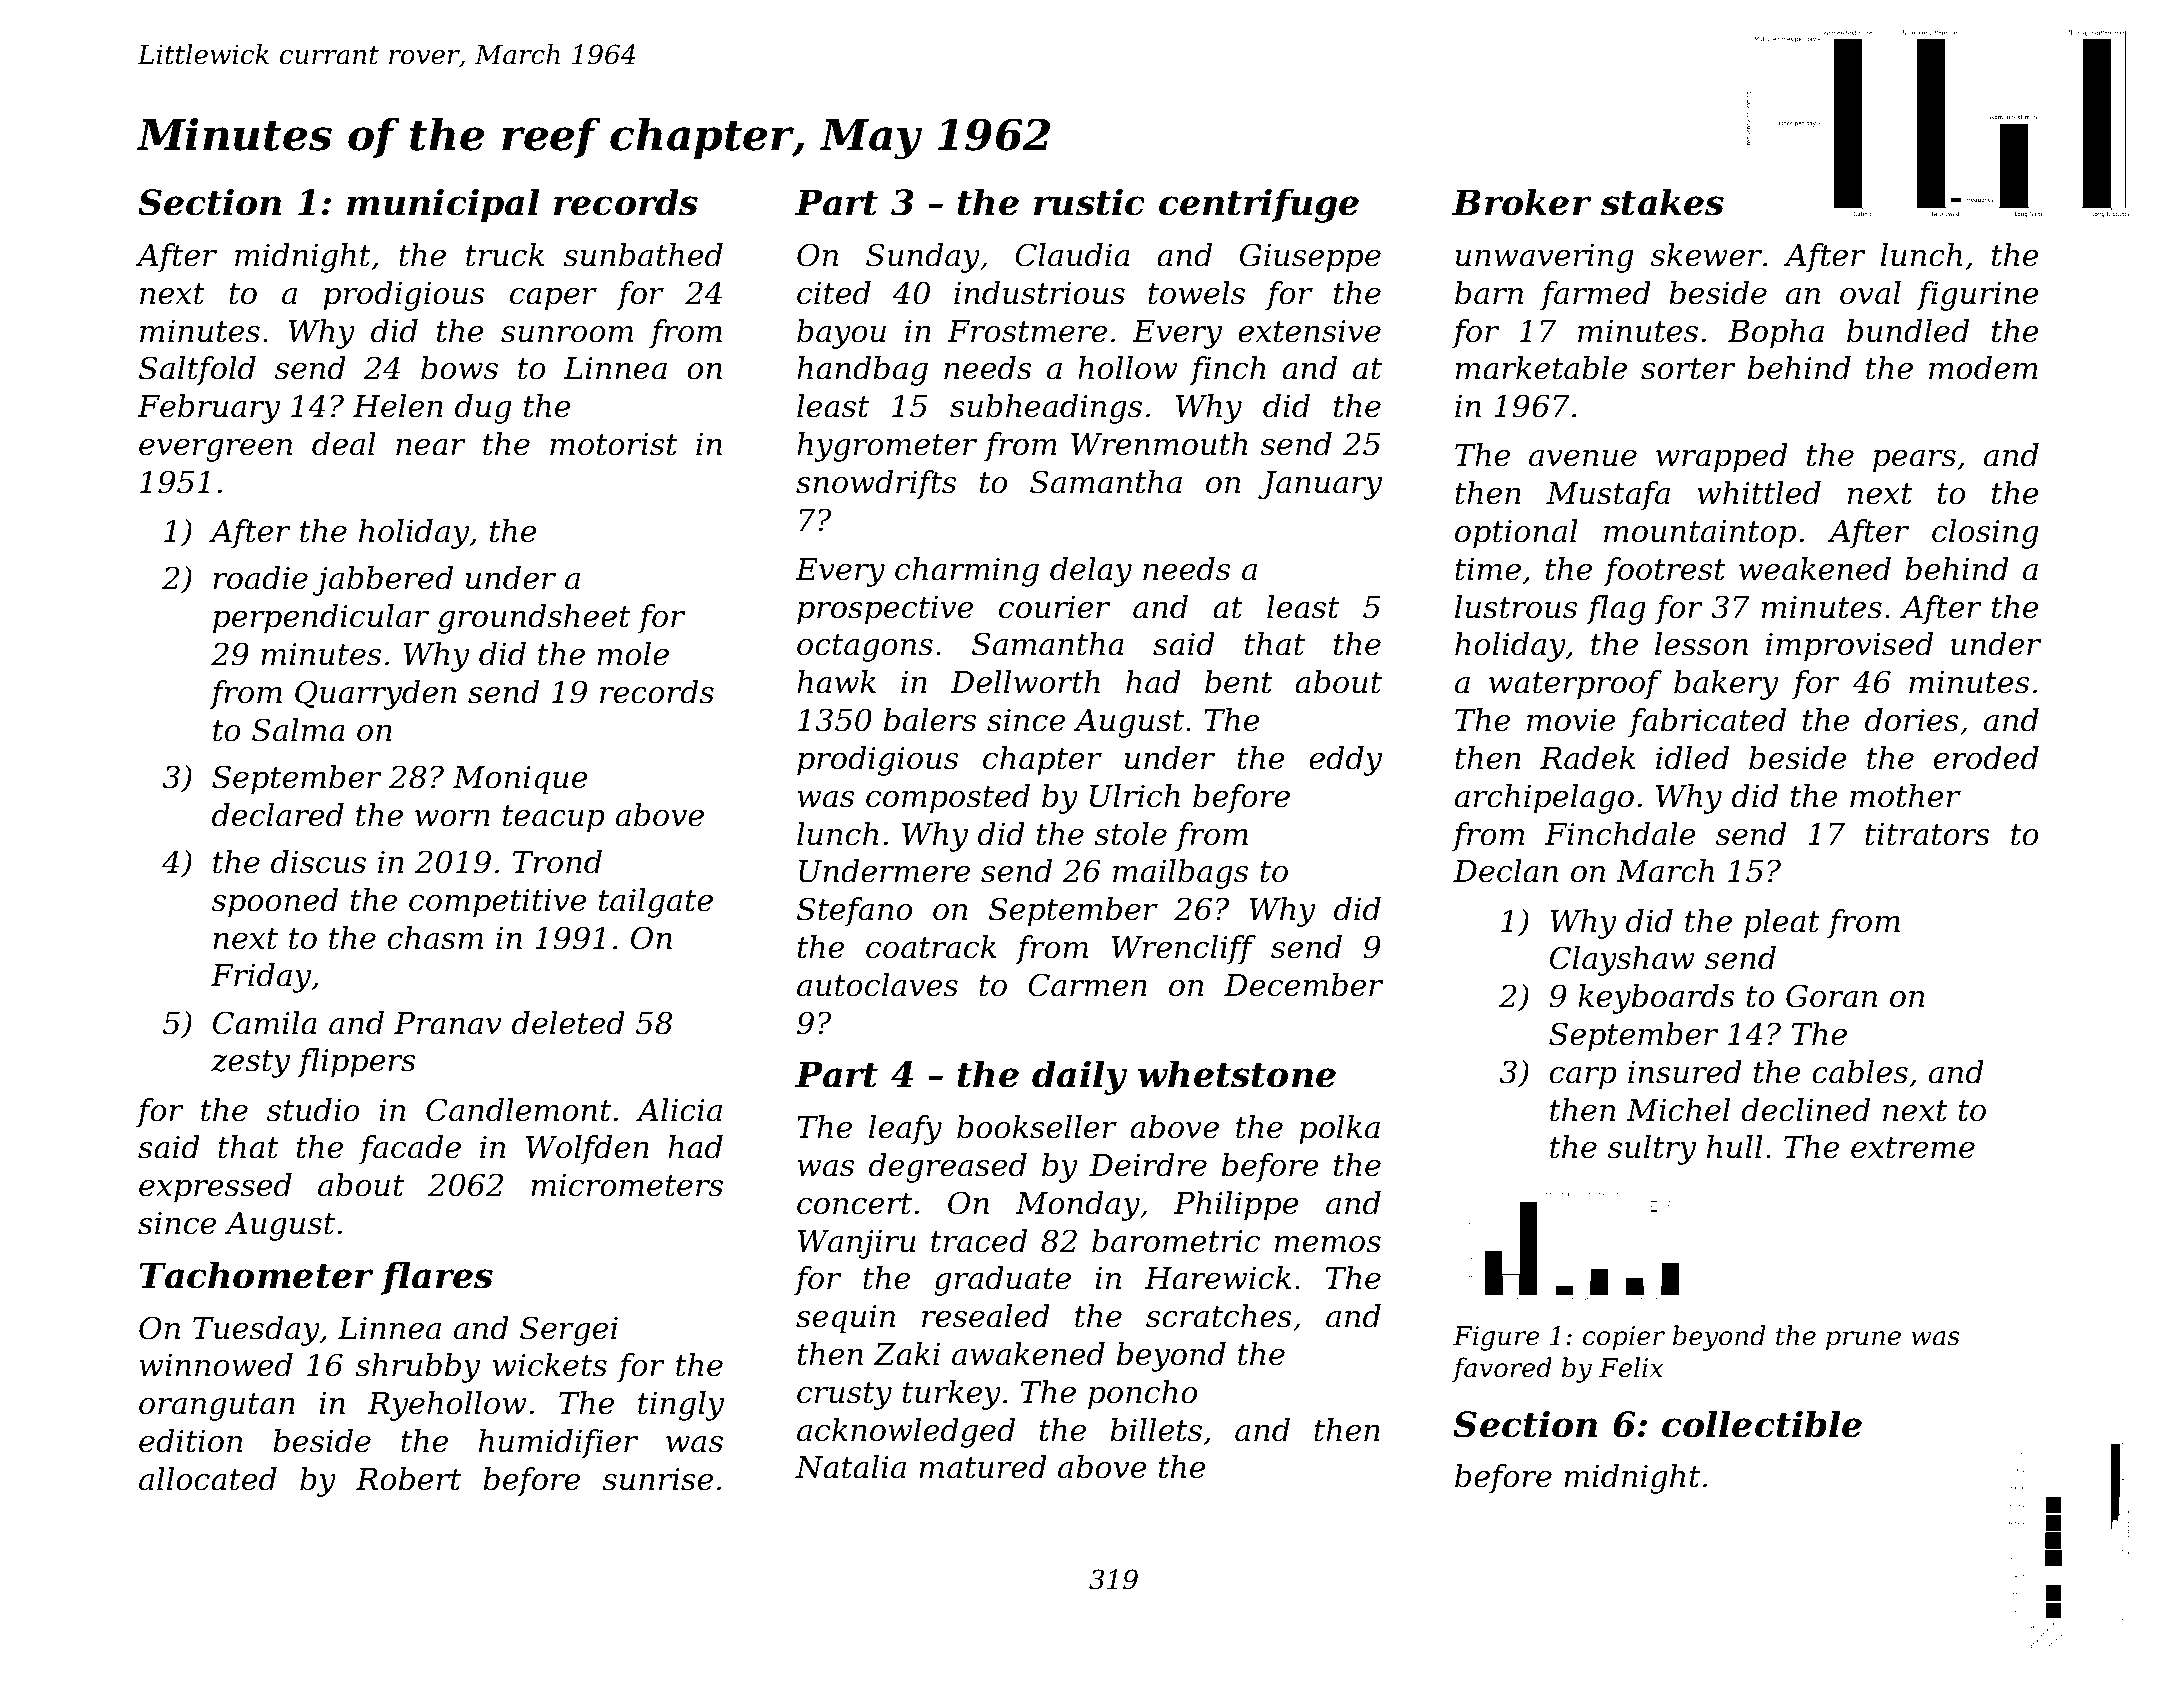  Describe the element at coordinates (948, 1168) in the image. I see `degreased` at that location.
